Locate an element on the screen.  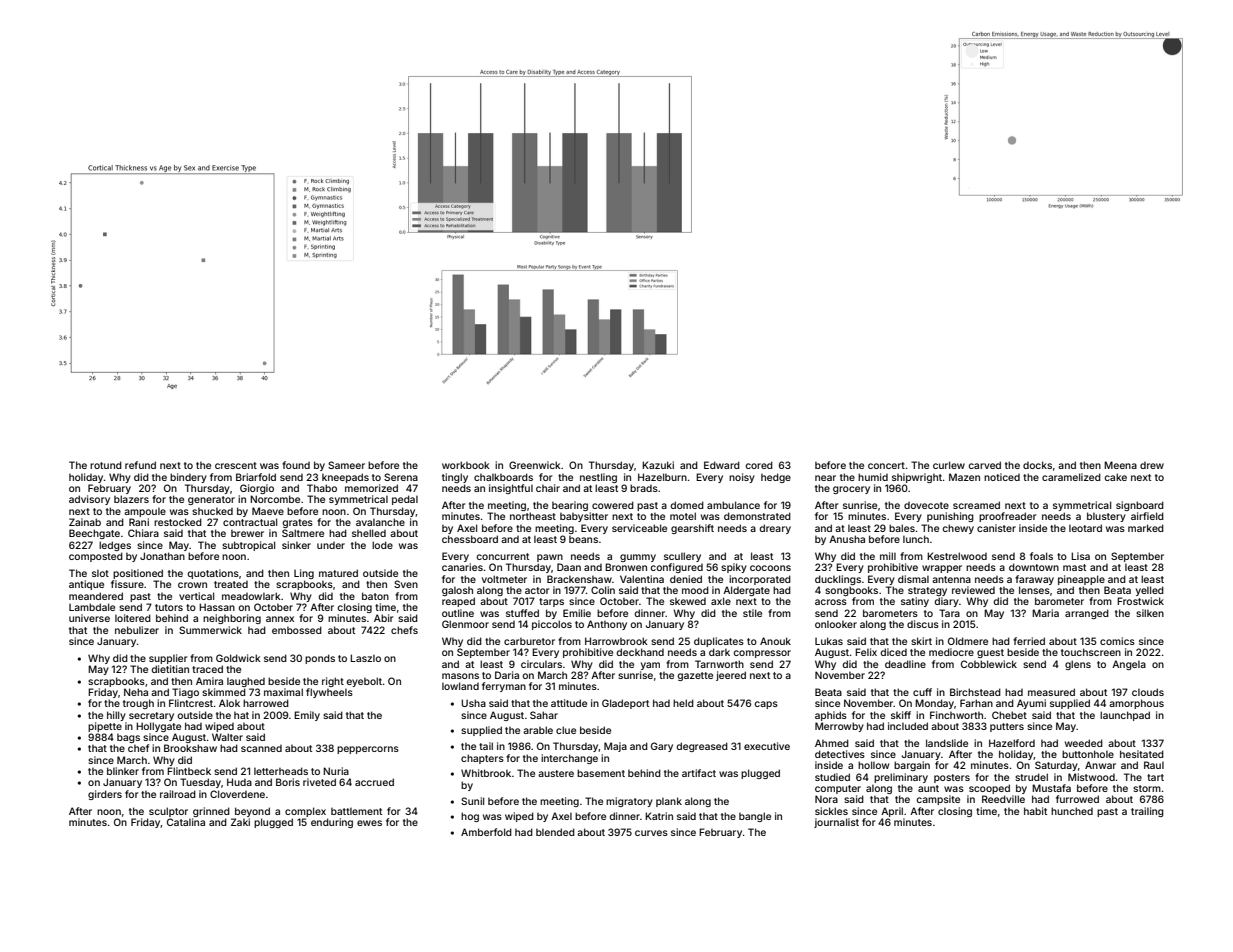
letterheads is located at coordinates (281, 771).
